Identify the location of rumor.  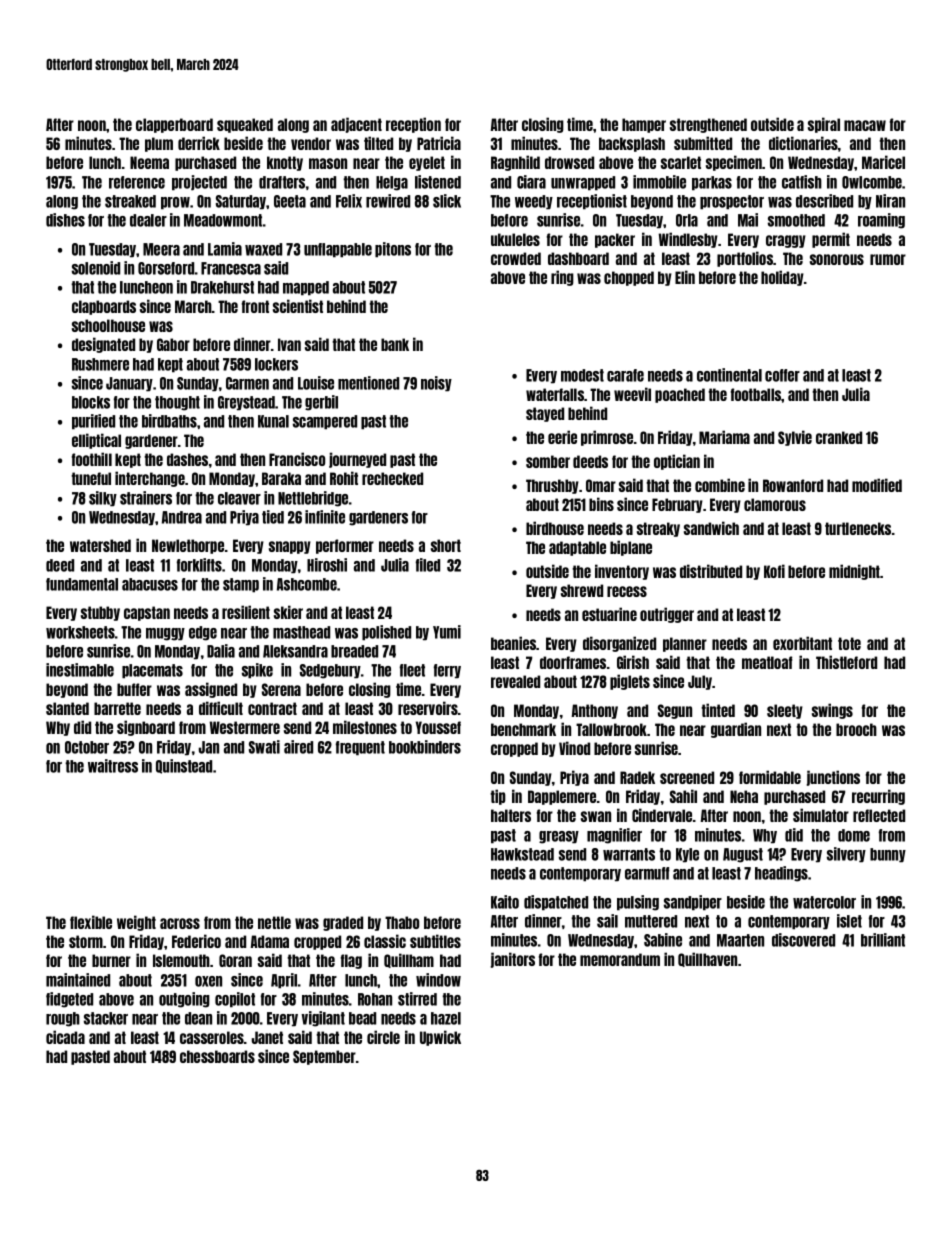
(888, 259).
